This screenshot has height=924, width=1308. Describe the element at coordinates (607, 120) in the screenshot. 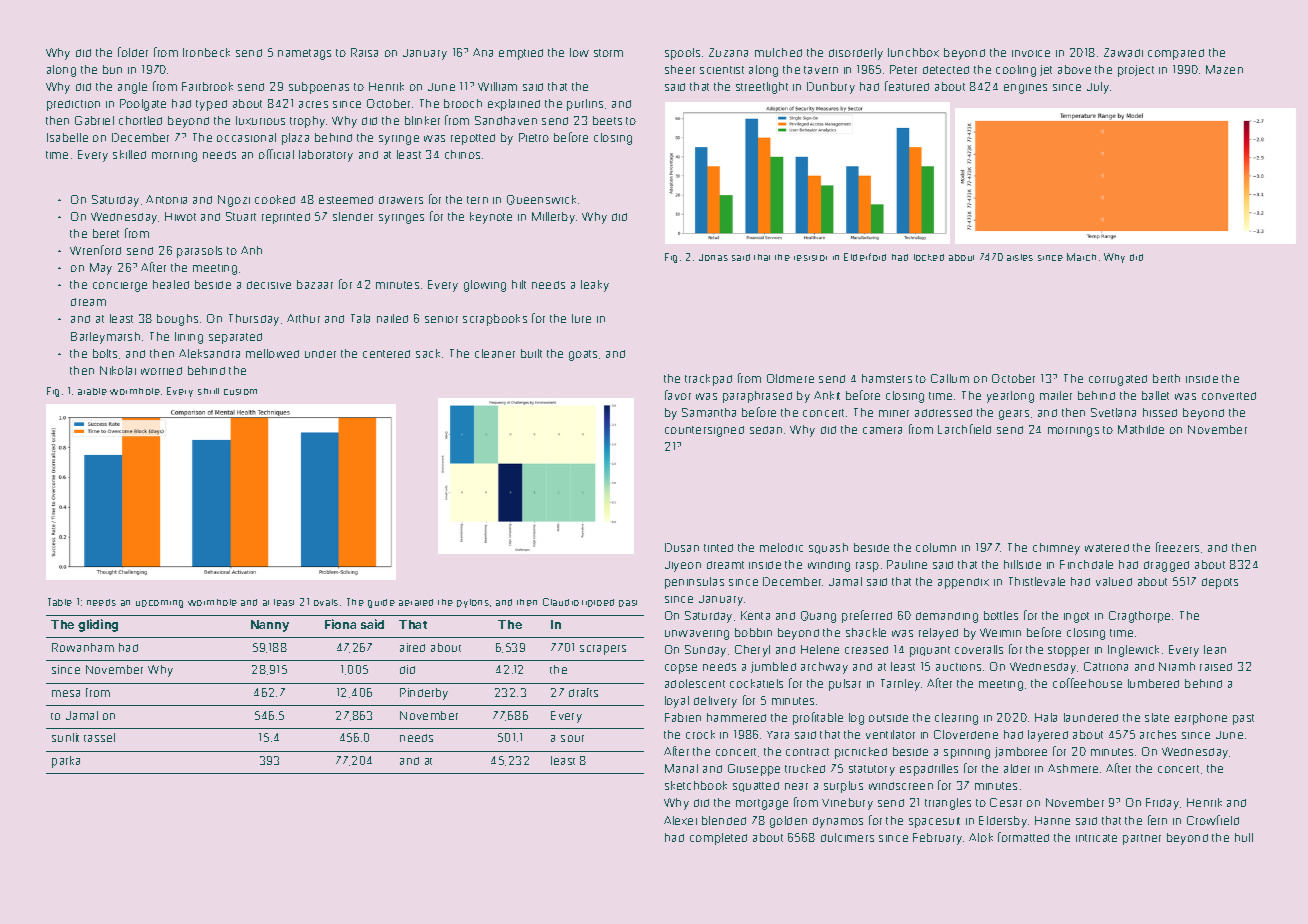

I see `beets` at that location.
